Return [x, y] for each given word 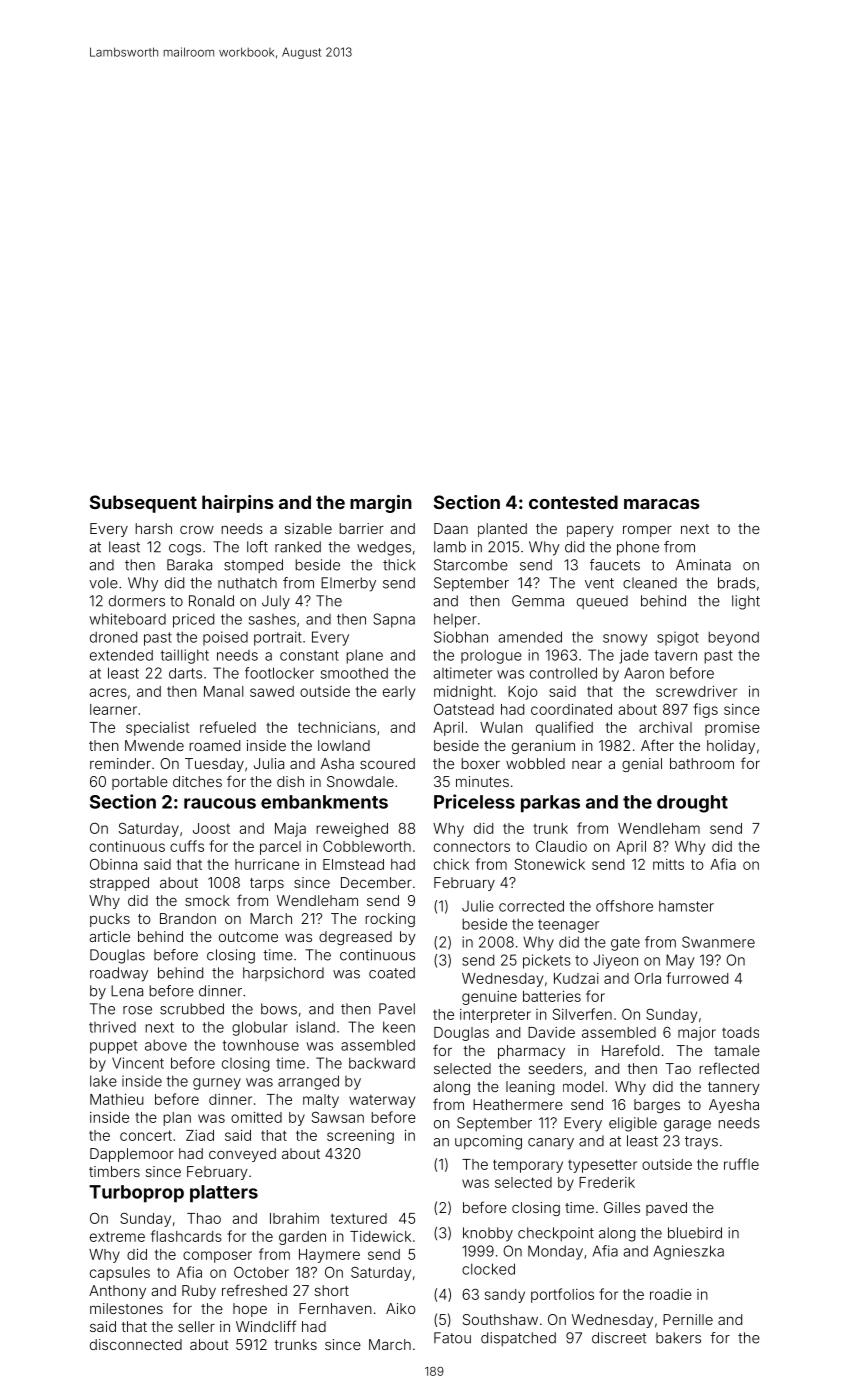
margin [381, 504]
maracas [662, 504]
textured [359, 1218]
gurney [217, 1084]
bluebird [695, 1233]
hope [250, 1310]
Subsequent [143, 504]
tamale [737, 1050]
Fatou [452, 1338]
